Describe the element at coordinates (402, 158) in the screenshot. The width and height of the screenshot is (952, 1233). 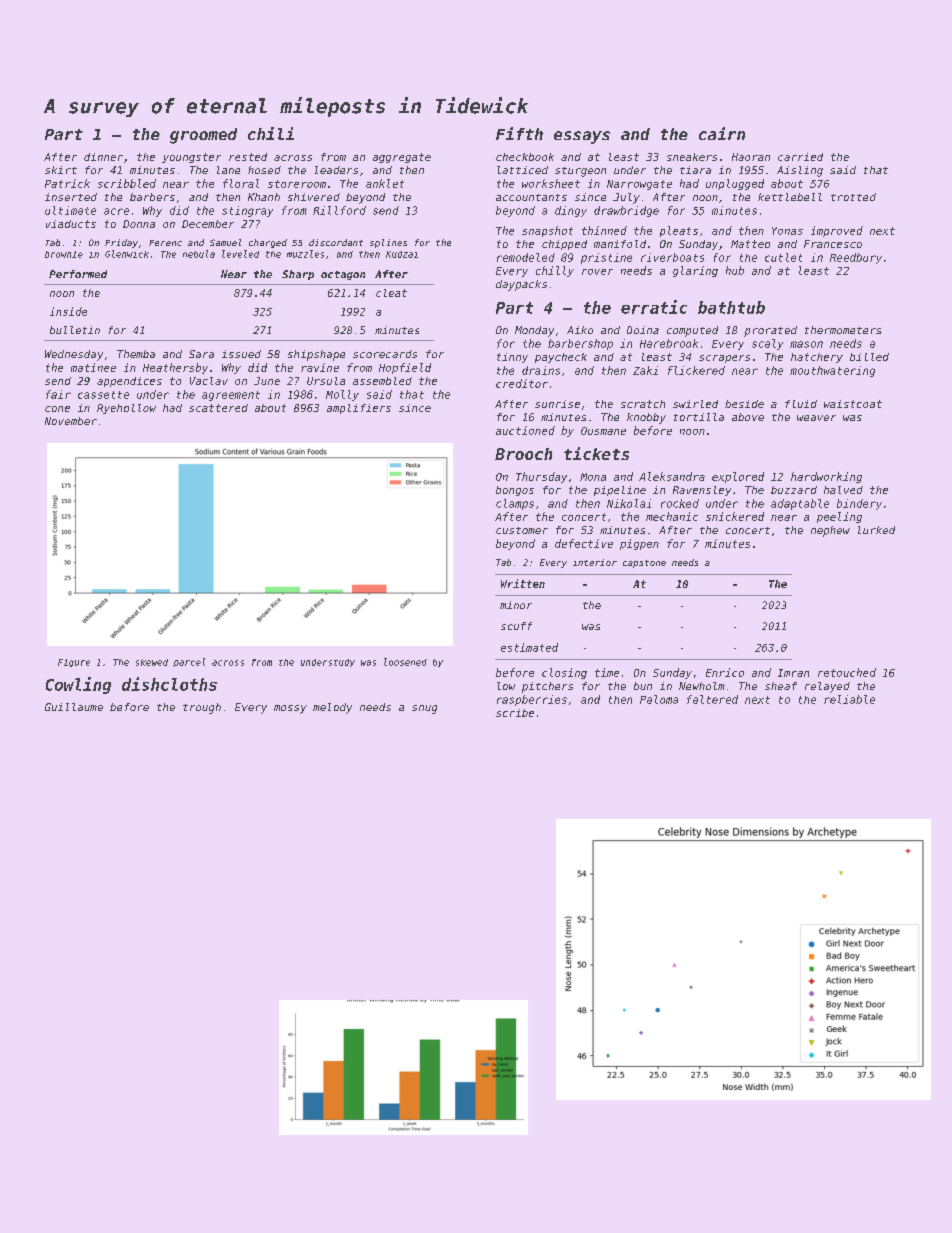
I see `aggregate` at that location.
